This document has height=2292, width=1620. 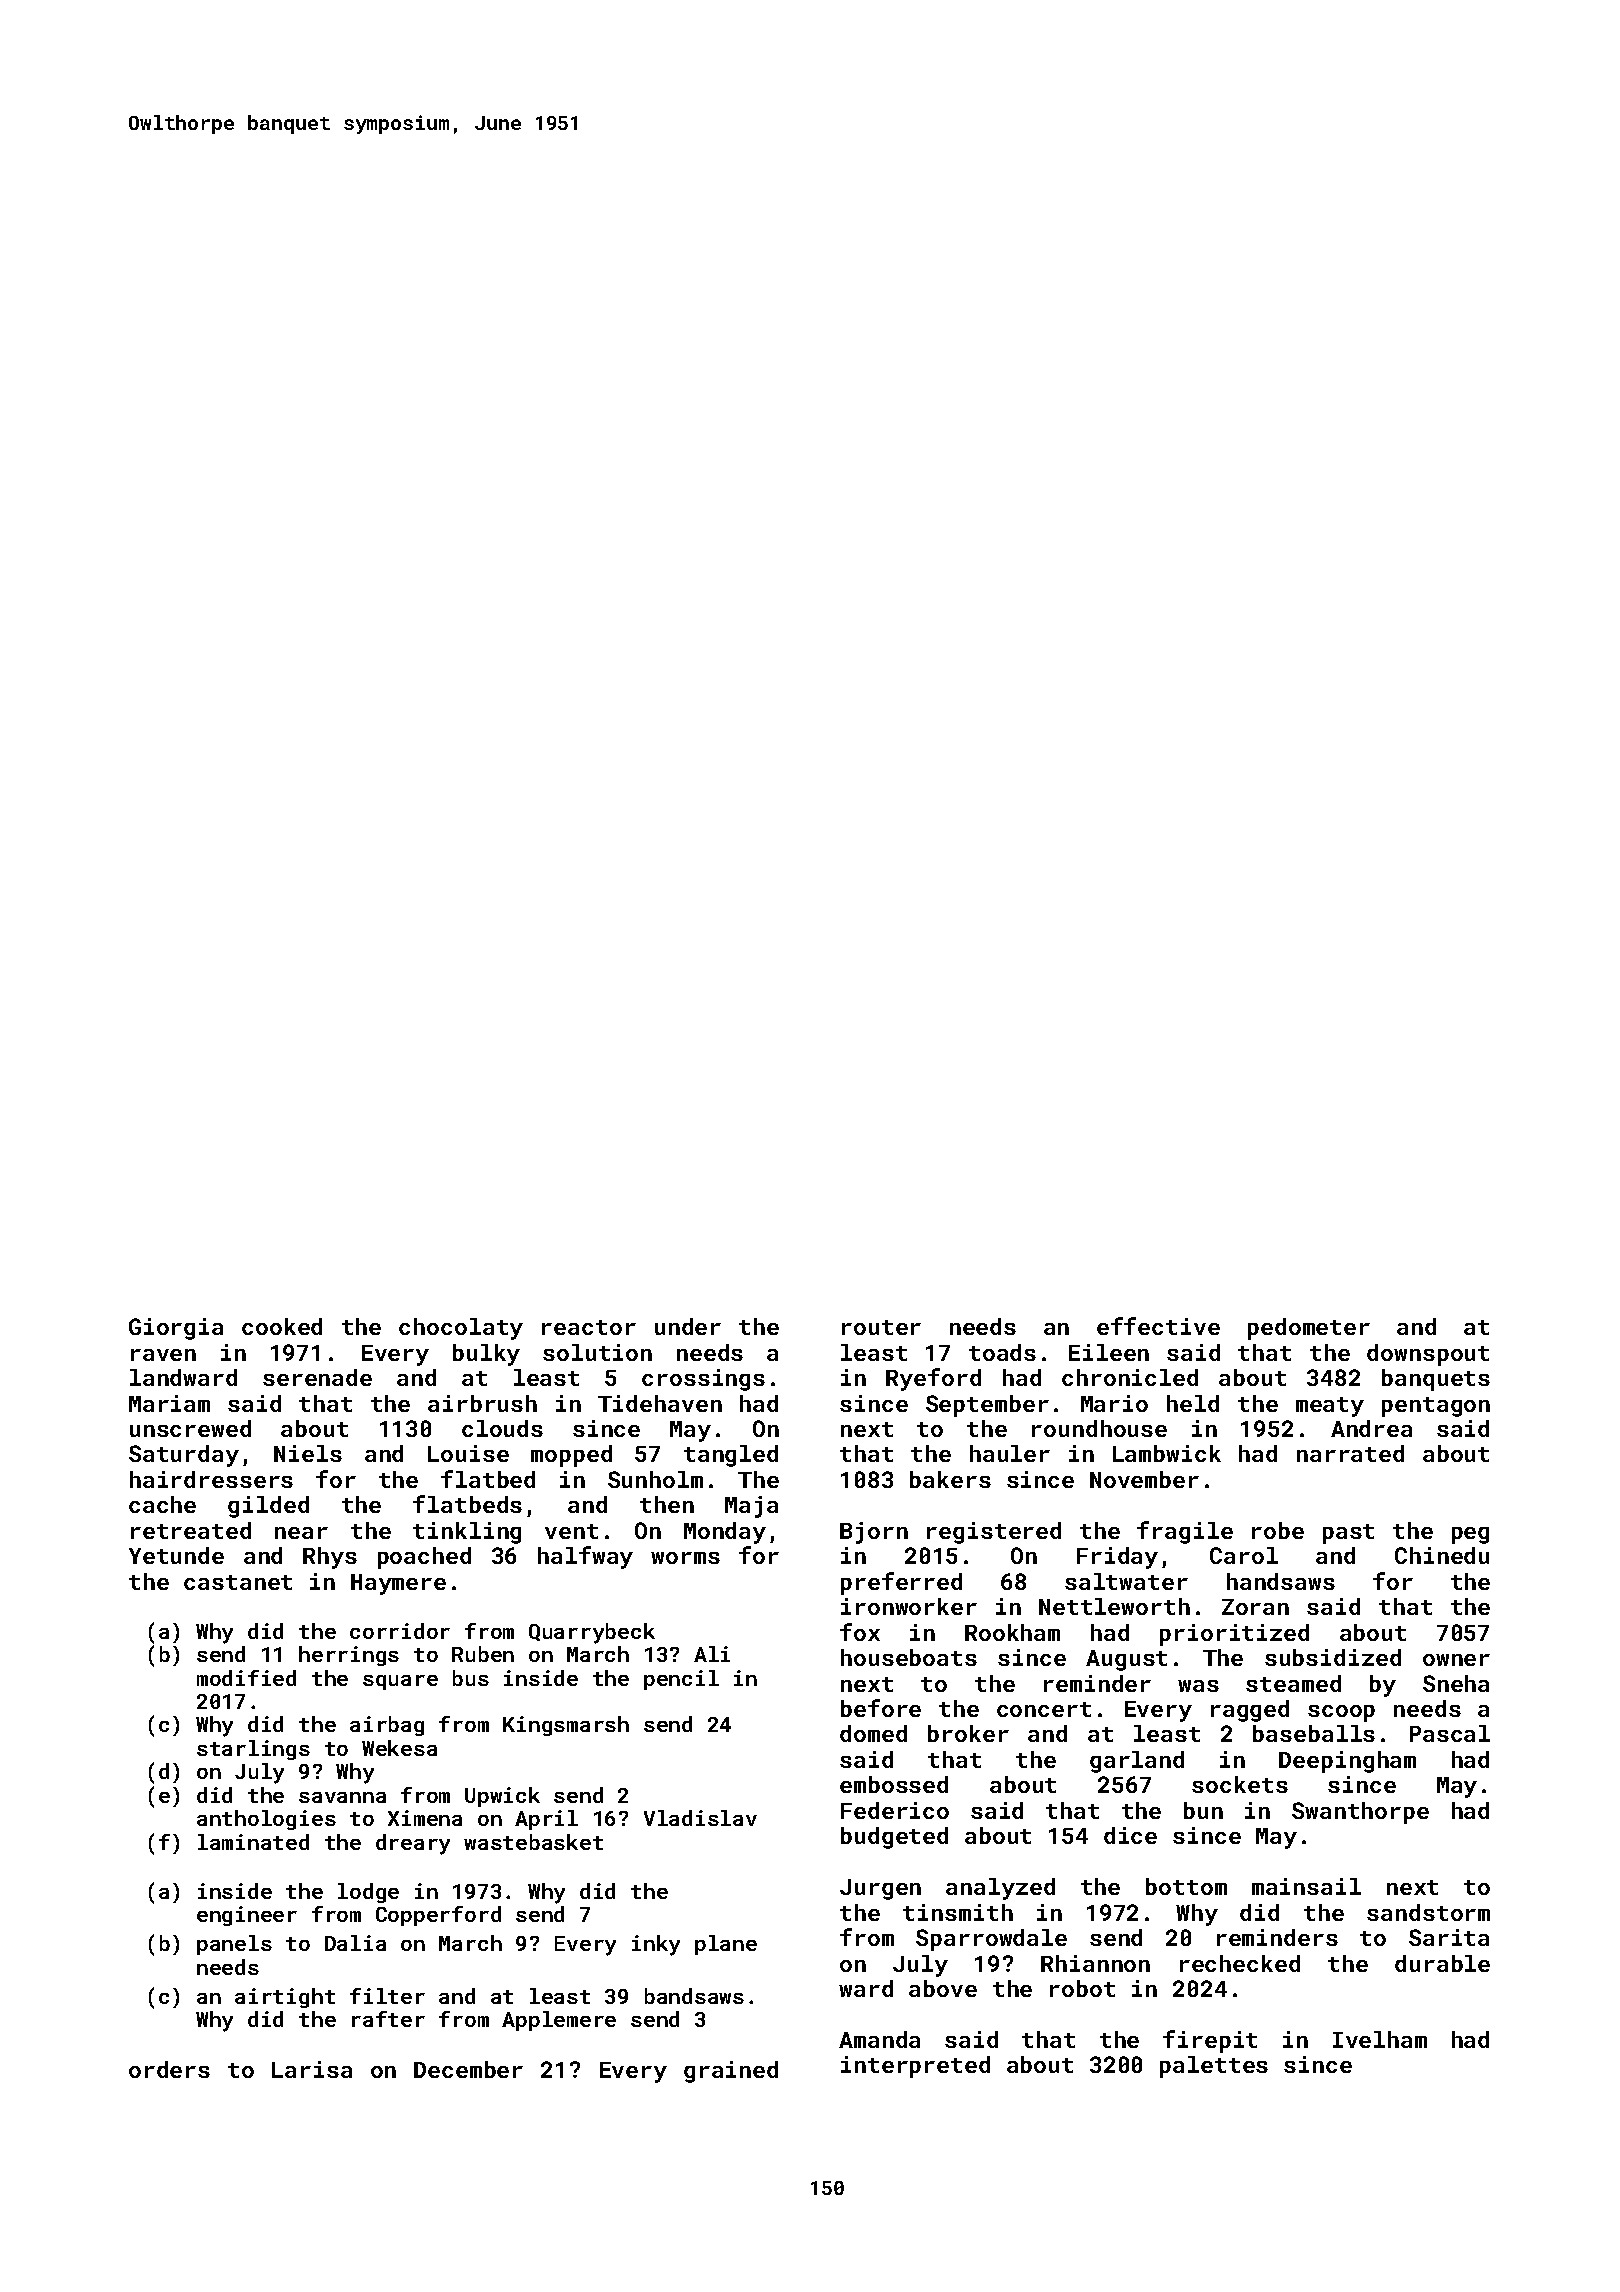 I want to click on airtight, so click(x=285, y=1998).
